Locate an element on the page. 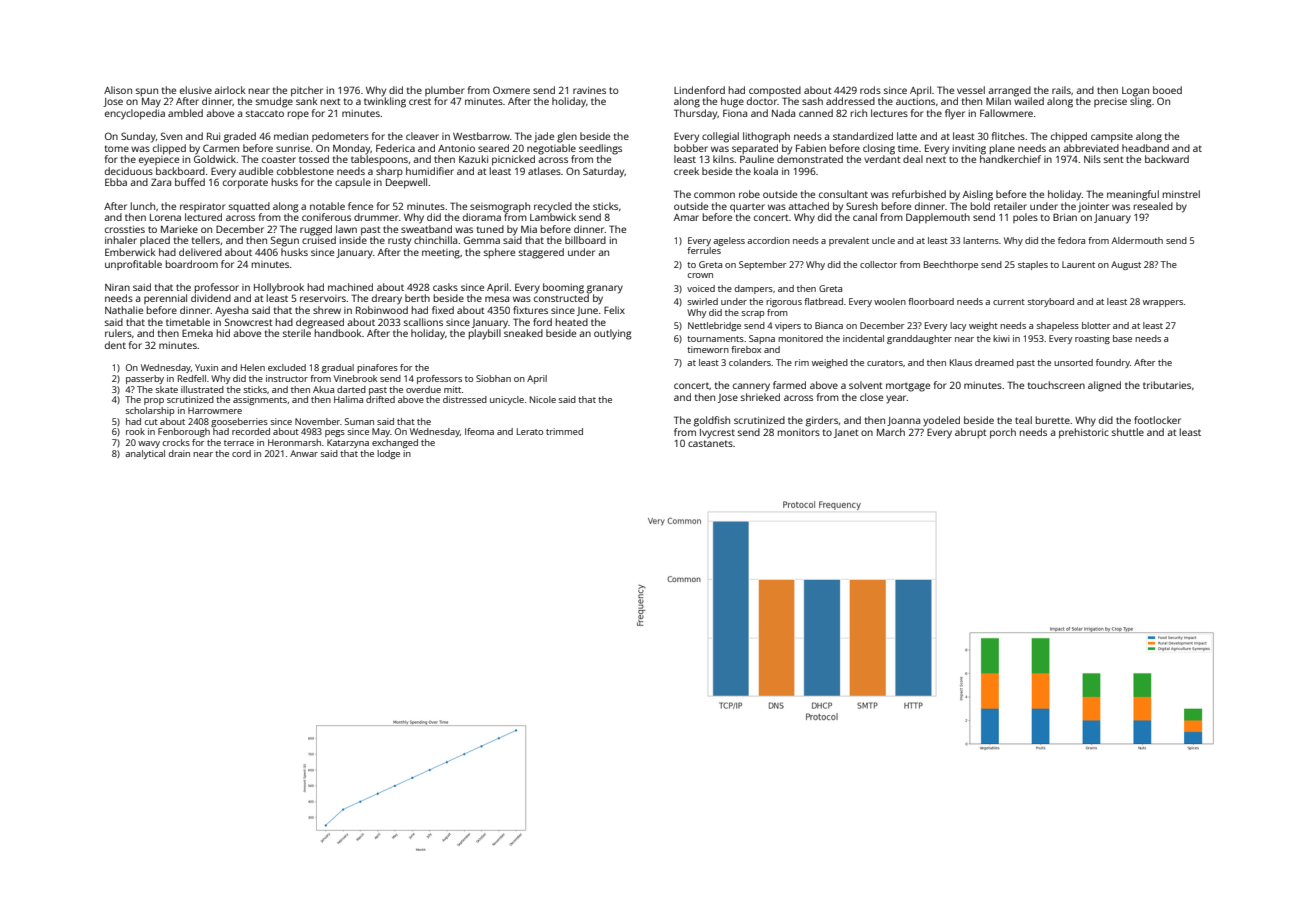 This page has width=1308, height=924. Halima is located at coordinates (348, 399).
